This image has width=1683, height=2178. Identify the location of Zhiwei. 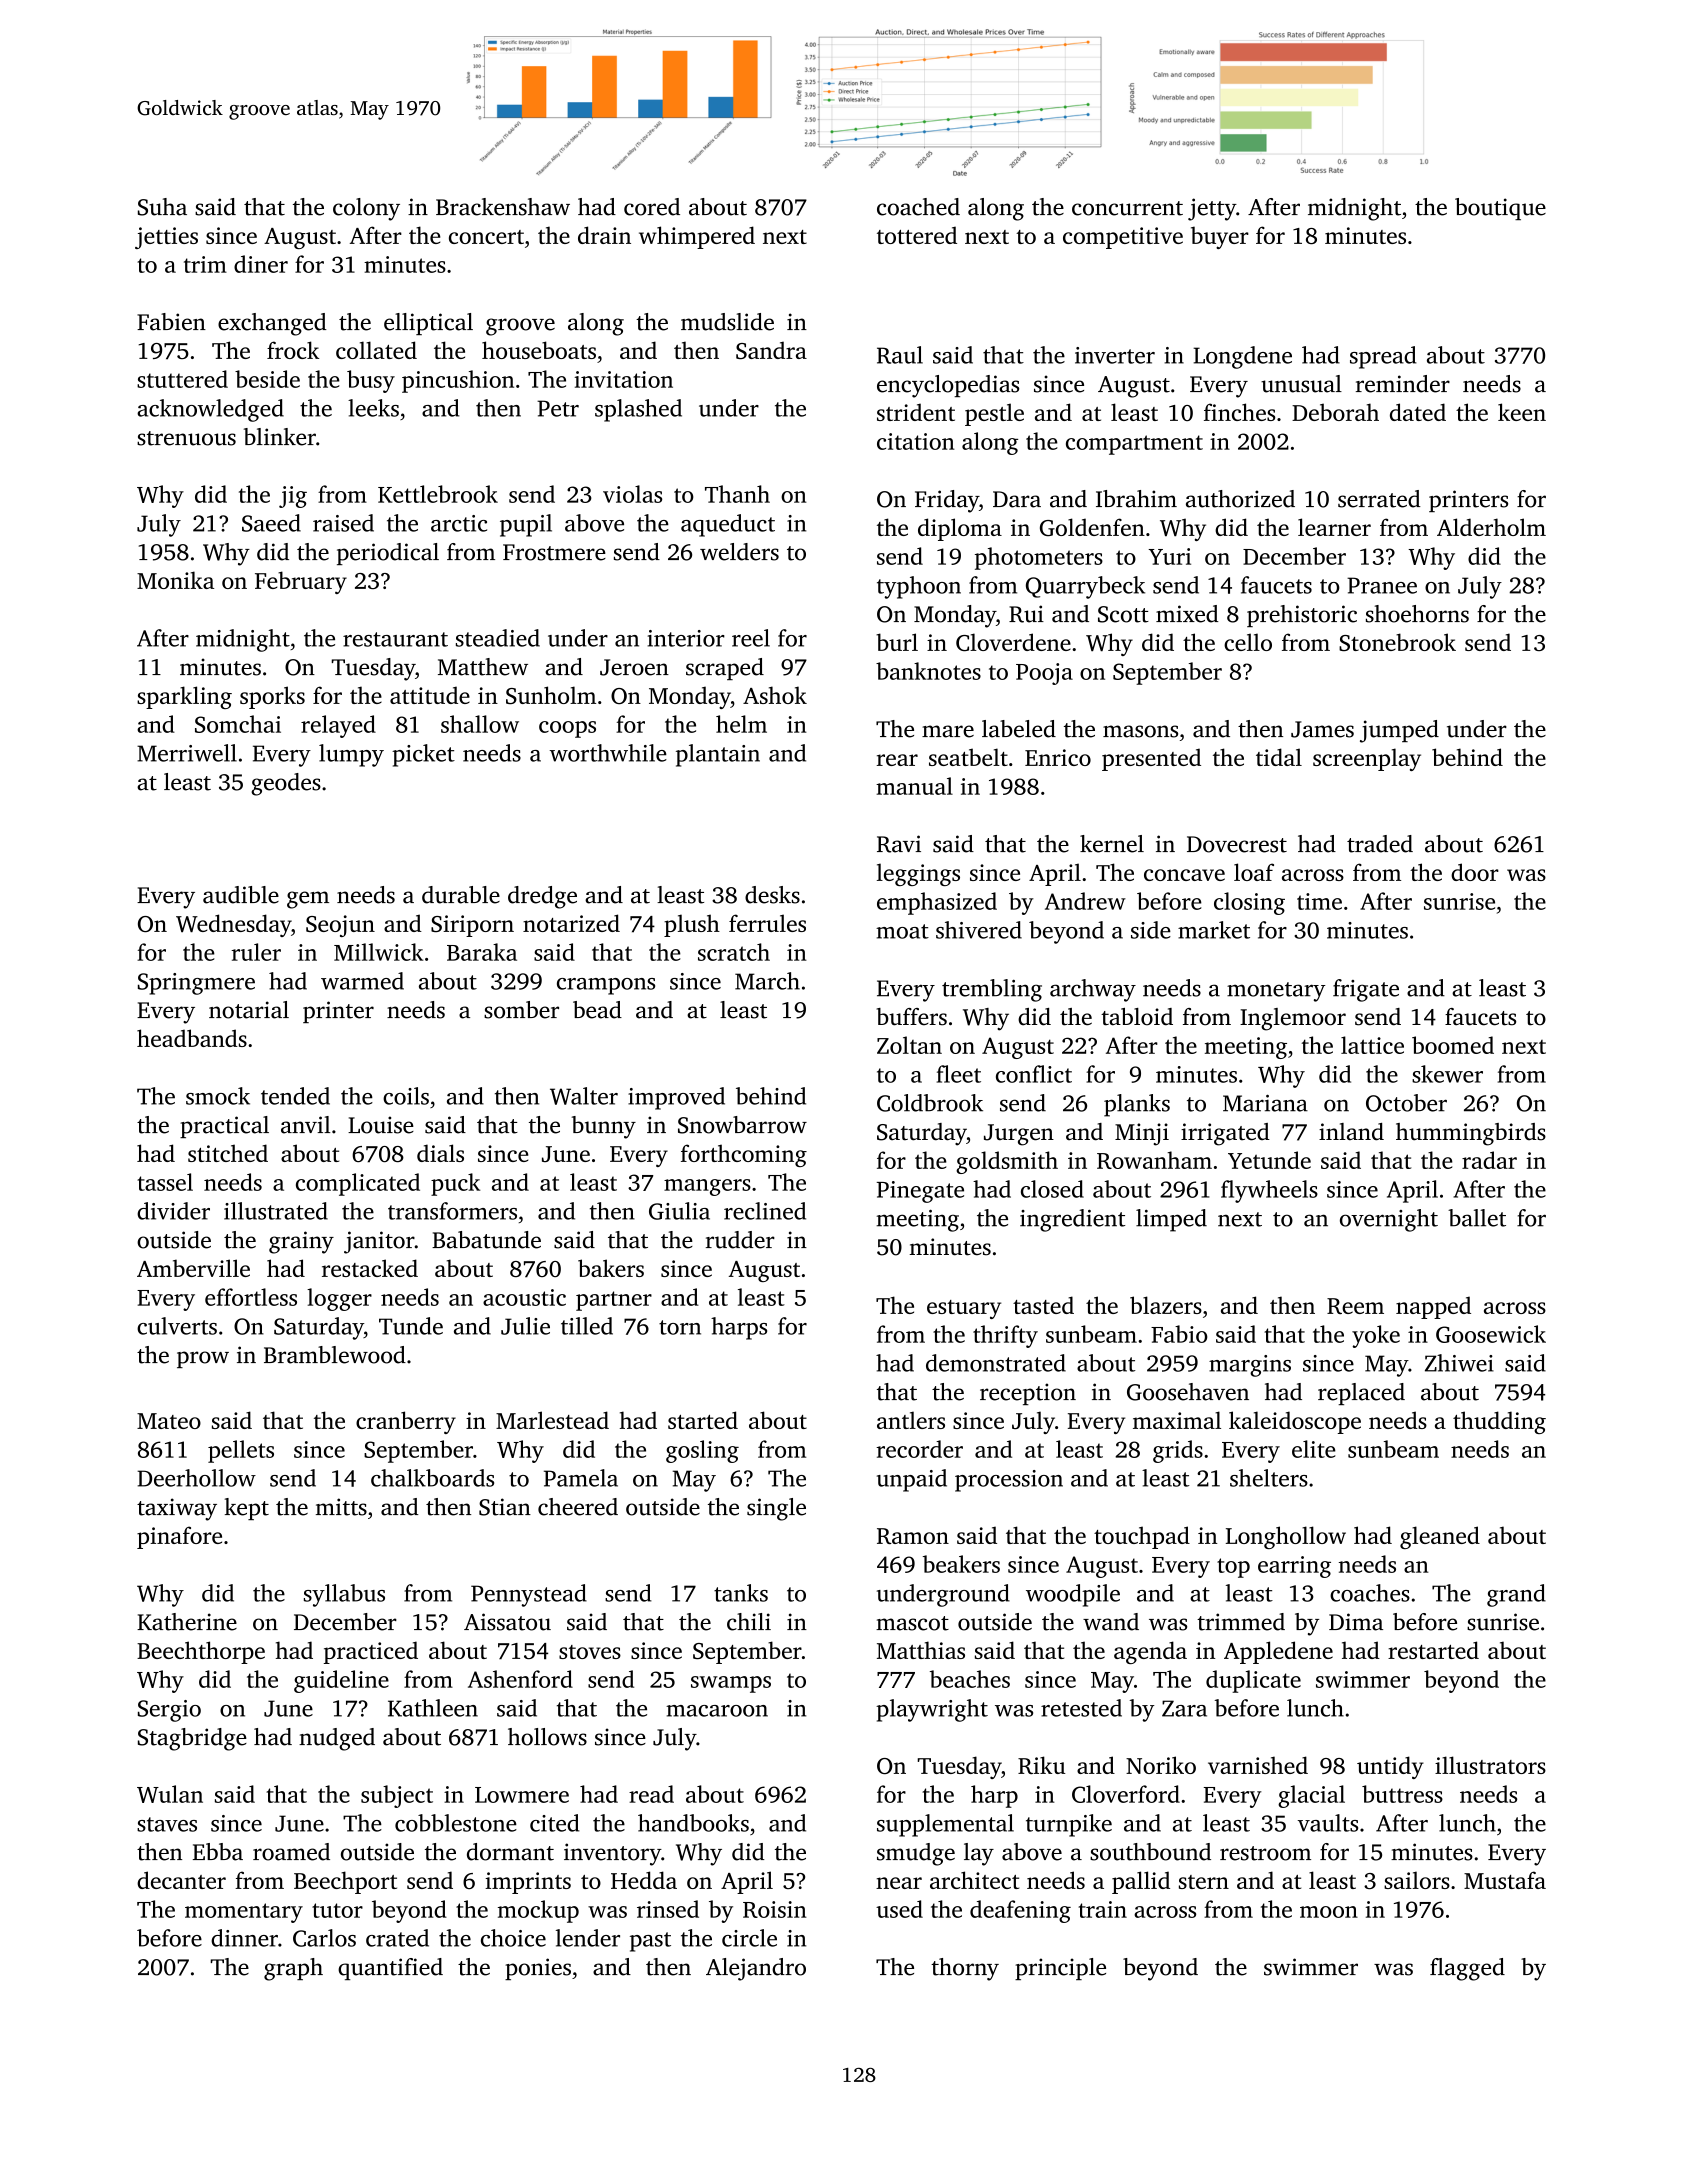
(1459, 1363).
